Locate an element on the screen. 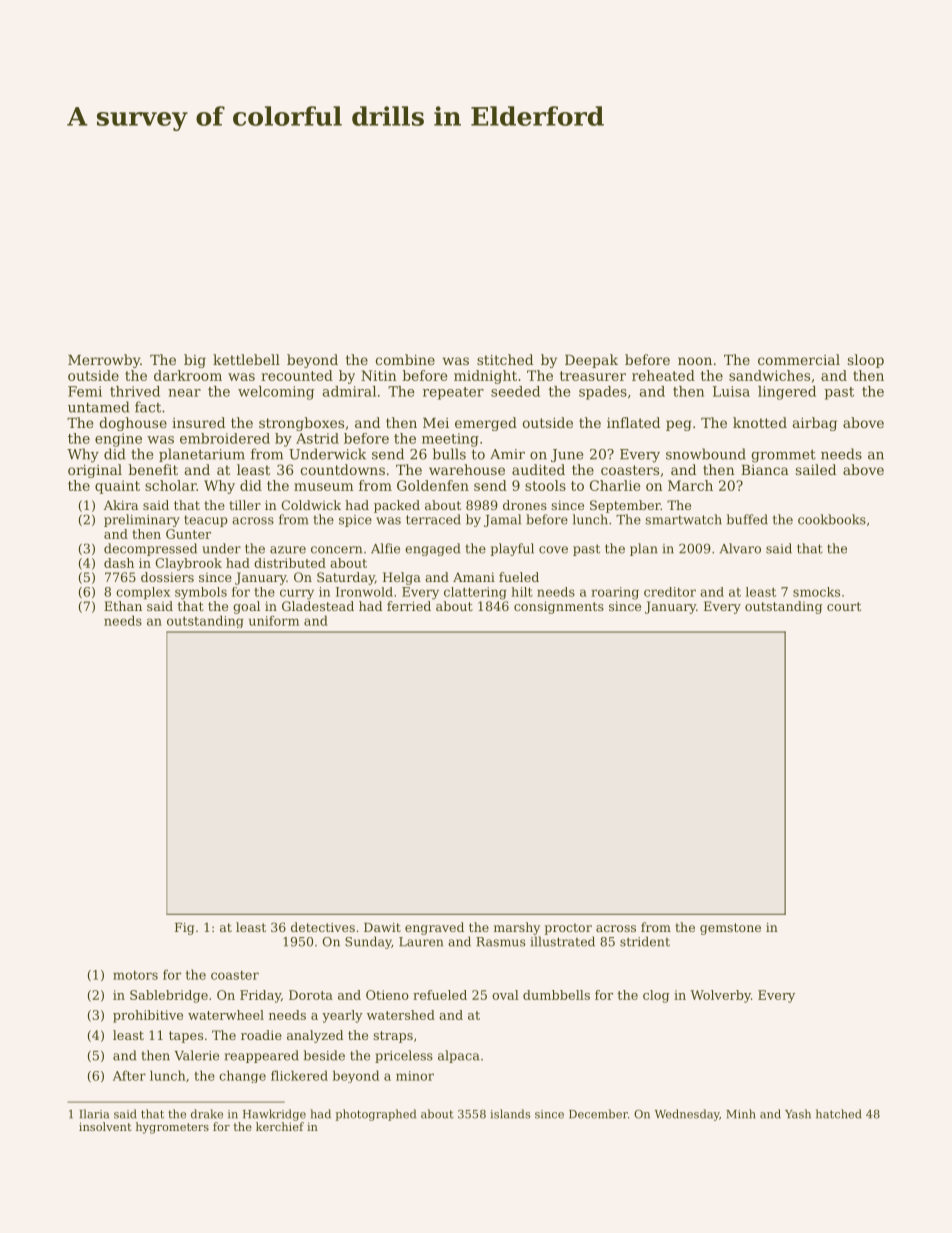 This screenshot has height=1233, width=952. islands is located at coordinates (510, 1114).
